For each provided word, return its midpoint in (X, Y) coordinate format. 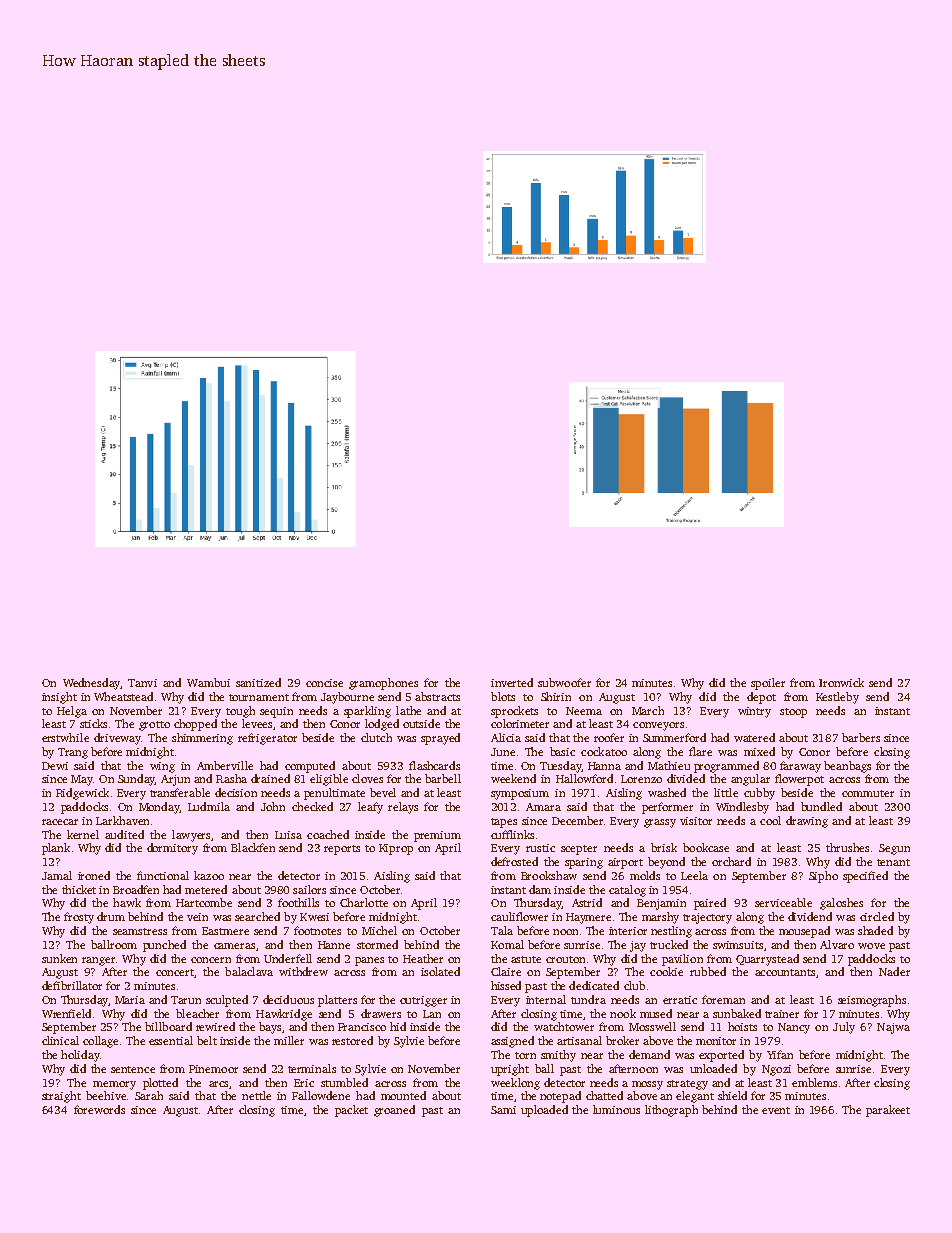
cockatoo (604, 751)
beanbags (847, 767)
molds (645, 875)
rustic (540, 848)
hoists (742, 1026)
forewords (99, 1109)
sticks (93, 723)
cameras (234, 946)
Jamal (57, 875)
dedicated (594, 985)
